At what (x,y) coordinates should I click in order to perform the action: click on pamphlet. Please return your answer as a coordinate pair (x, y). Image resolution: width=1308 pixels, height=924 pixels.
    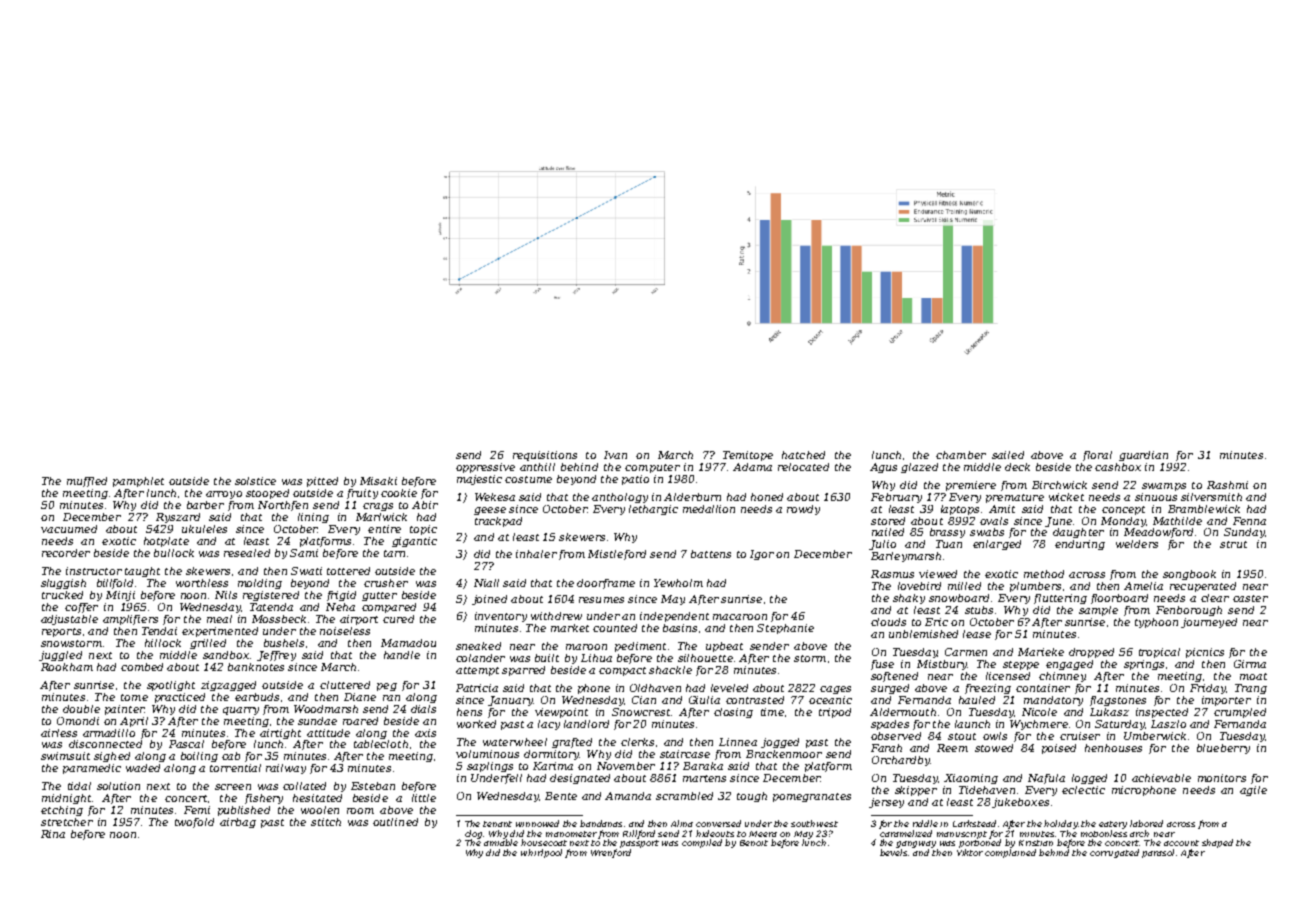
    Looking at the image, I should click on (138, 482).
